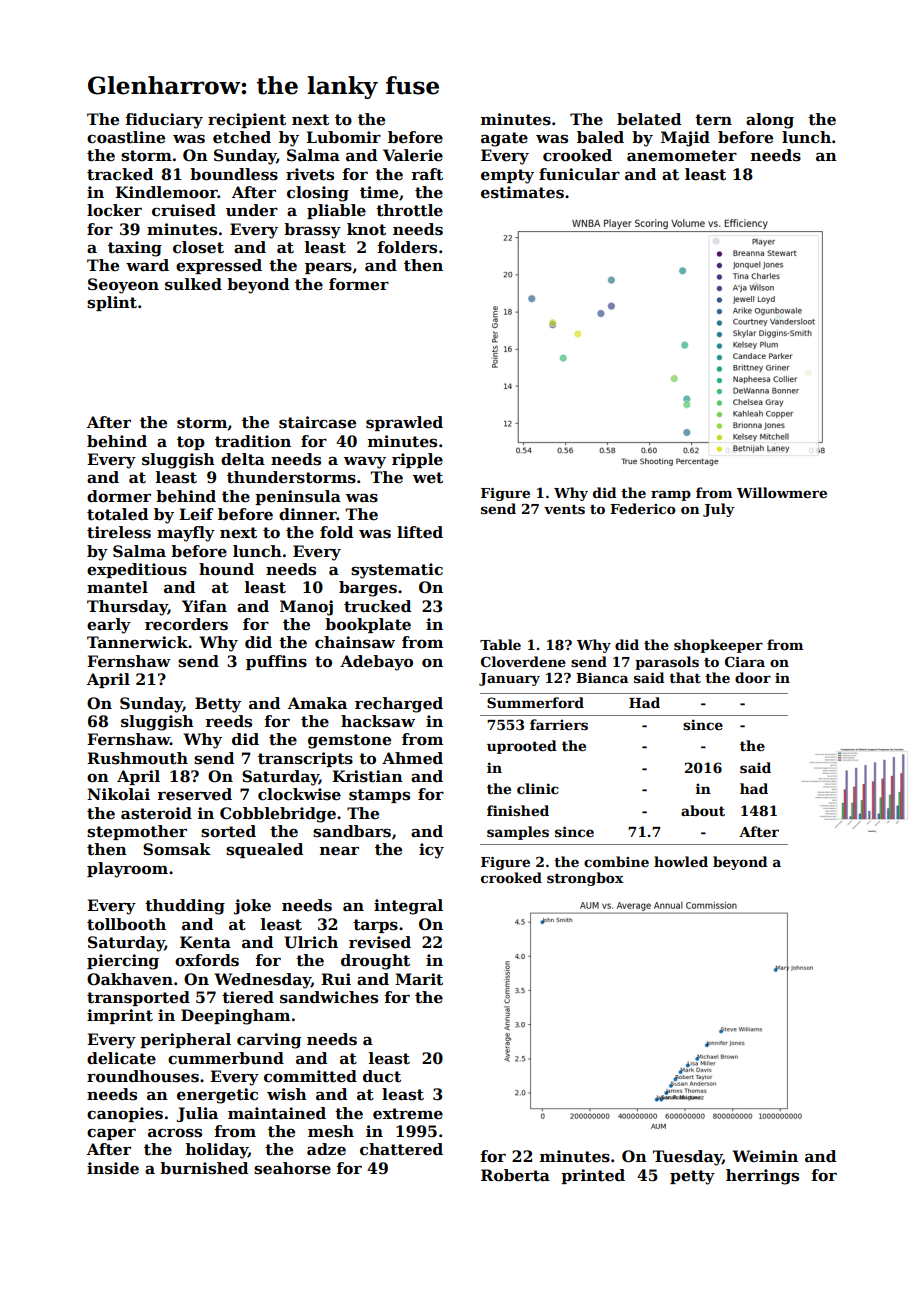  What do you see at coordinates (191, 443) in the document?
I see `top` at bounding box center [191, 443].
